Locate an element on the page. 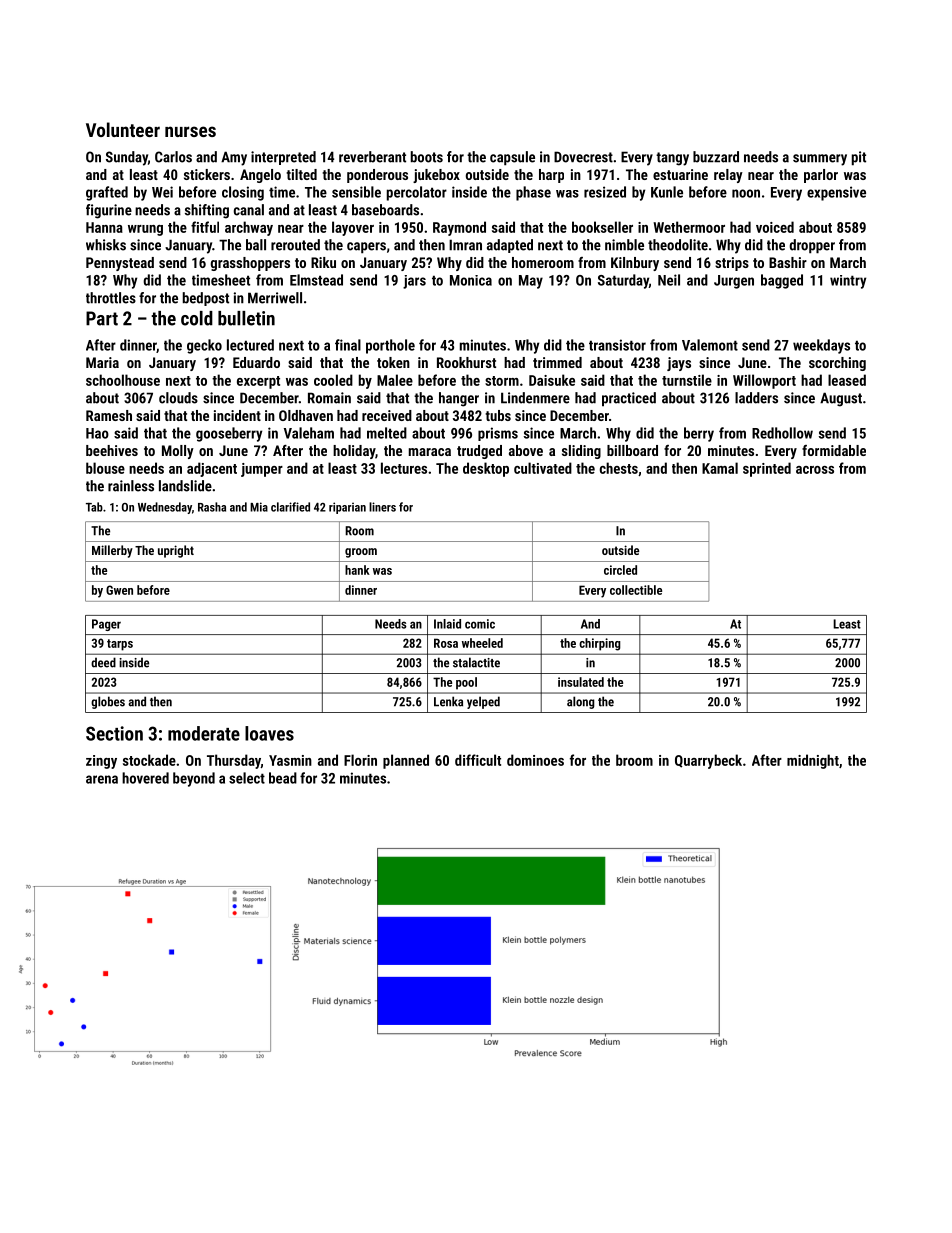 The width and height of the document is (952, 1233). Molly is located at coordinates (178, 452).
